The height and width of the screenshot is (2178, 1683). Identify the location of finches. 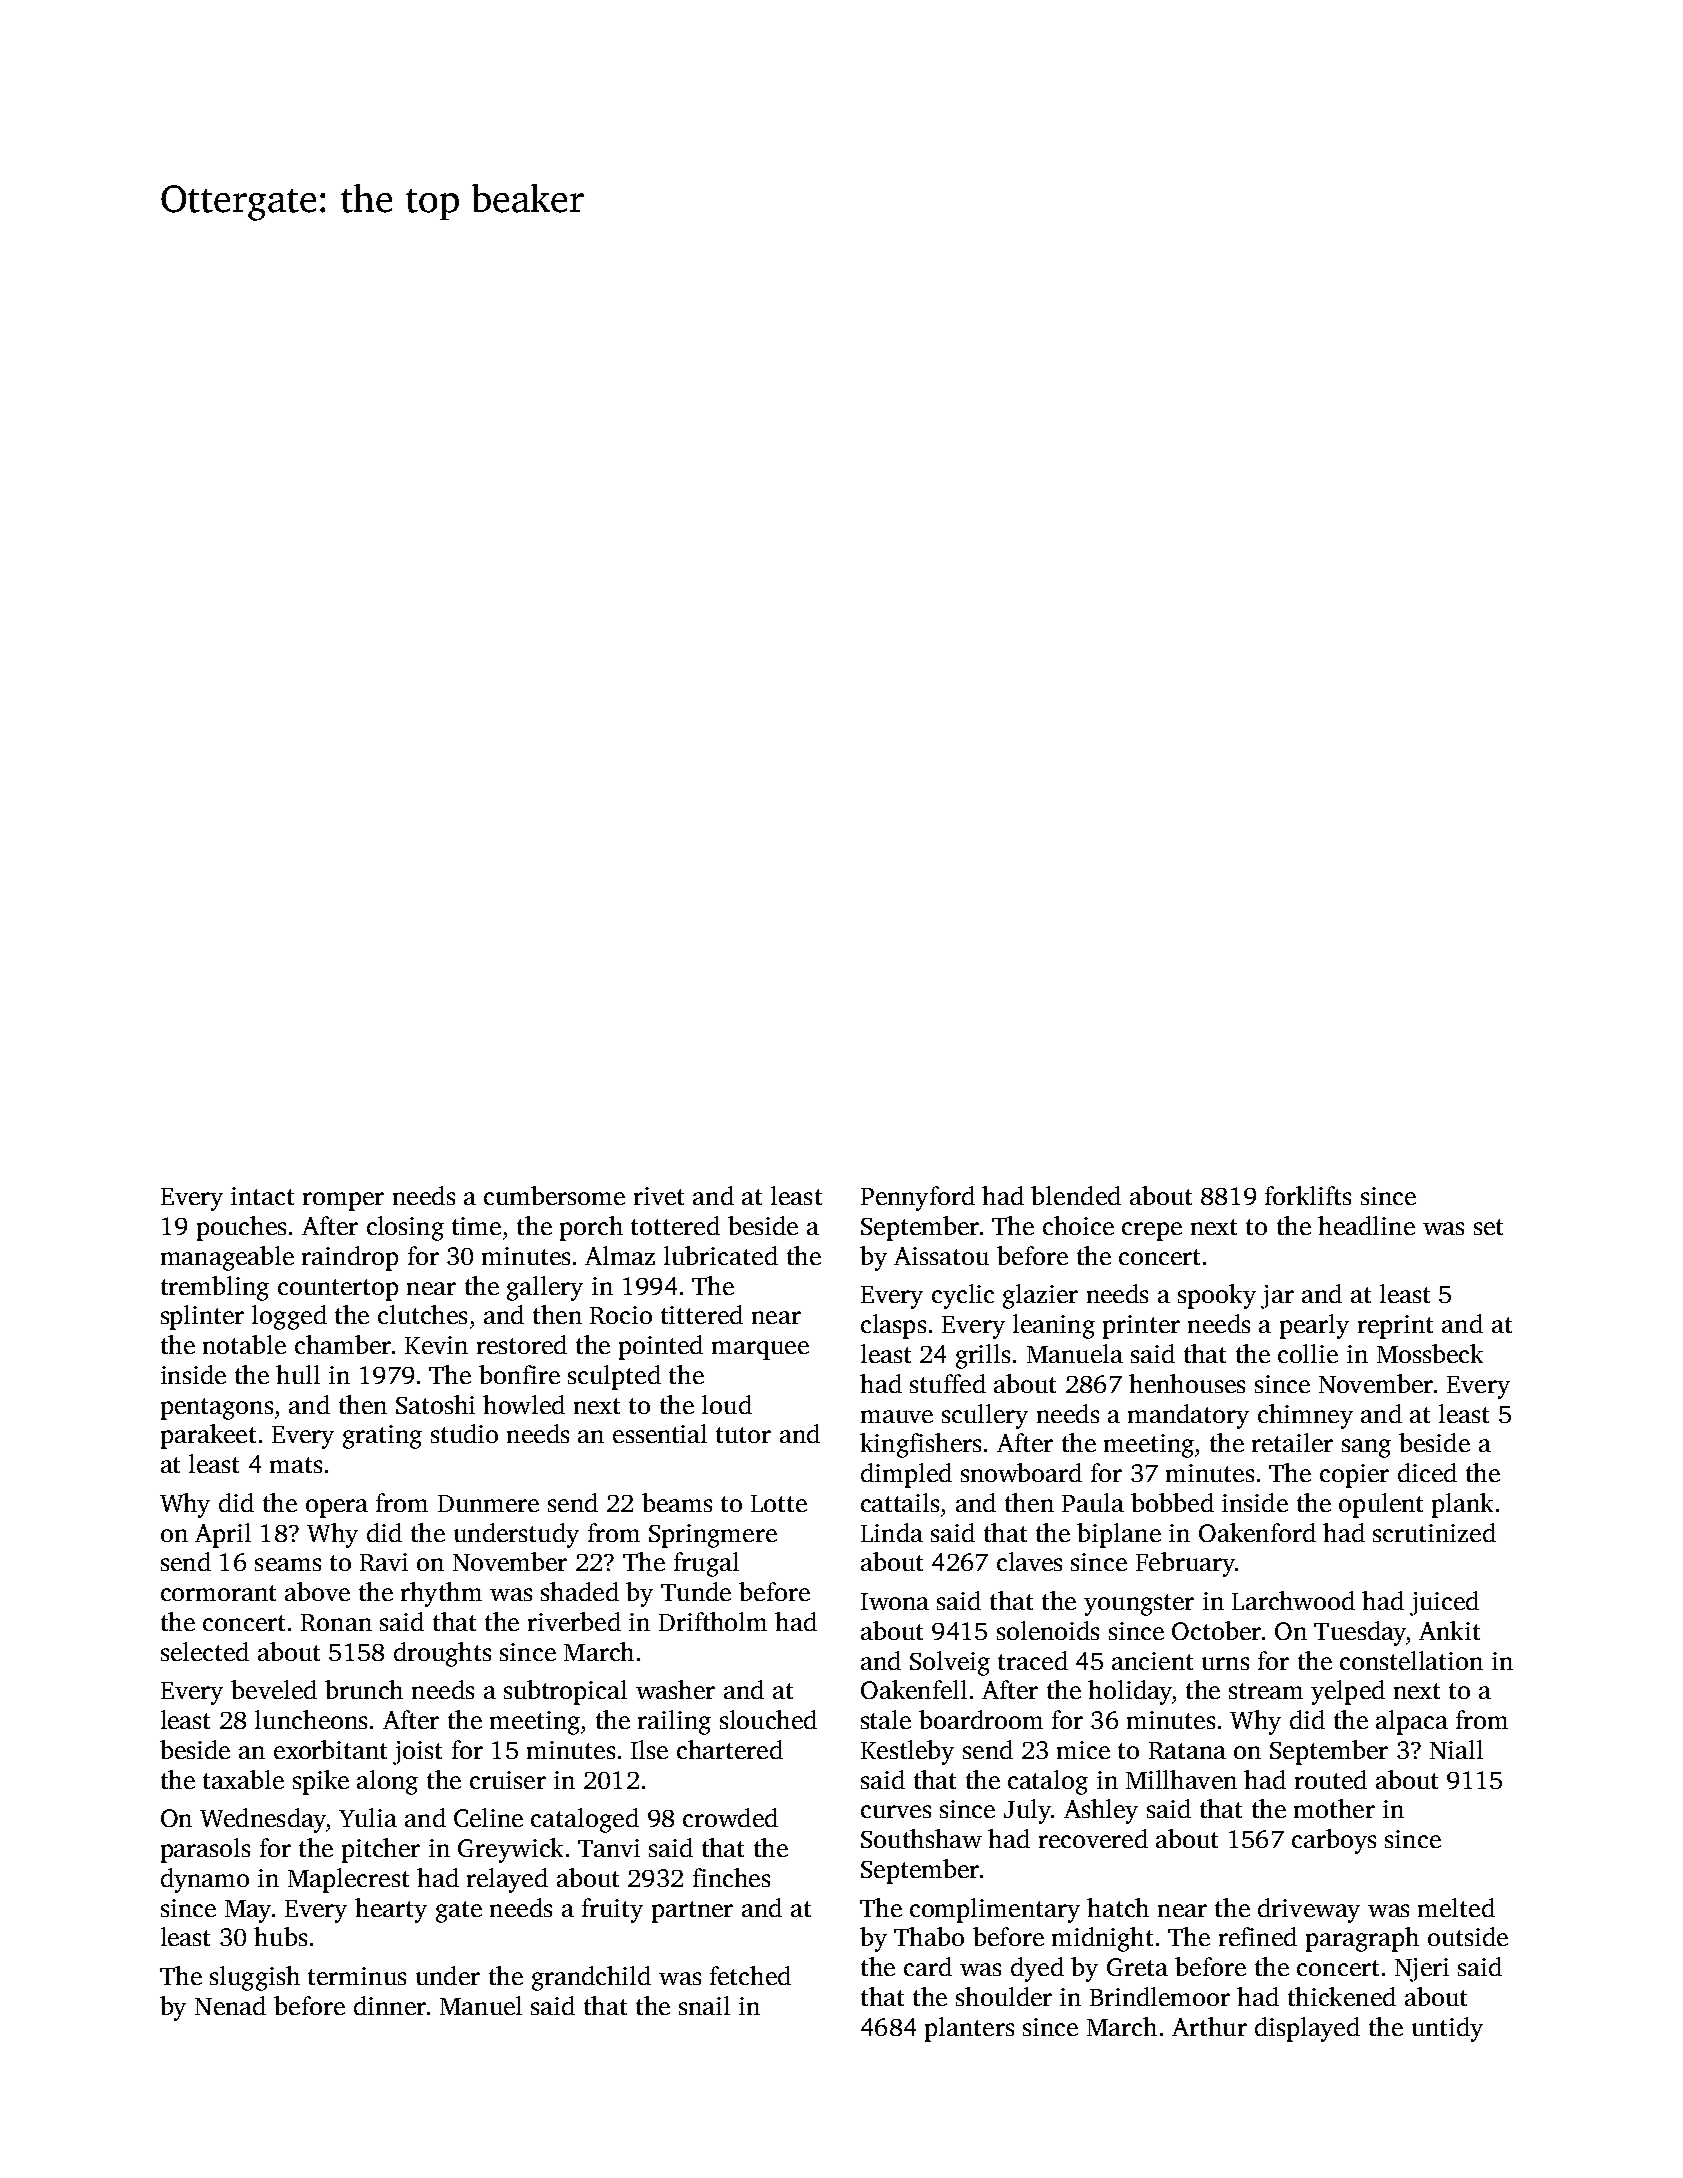
(731, 1877).
